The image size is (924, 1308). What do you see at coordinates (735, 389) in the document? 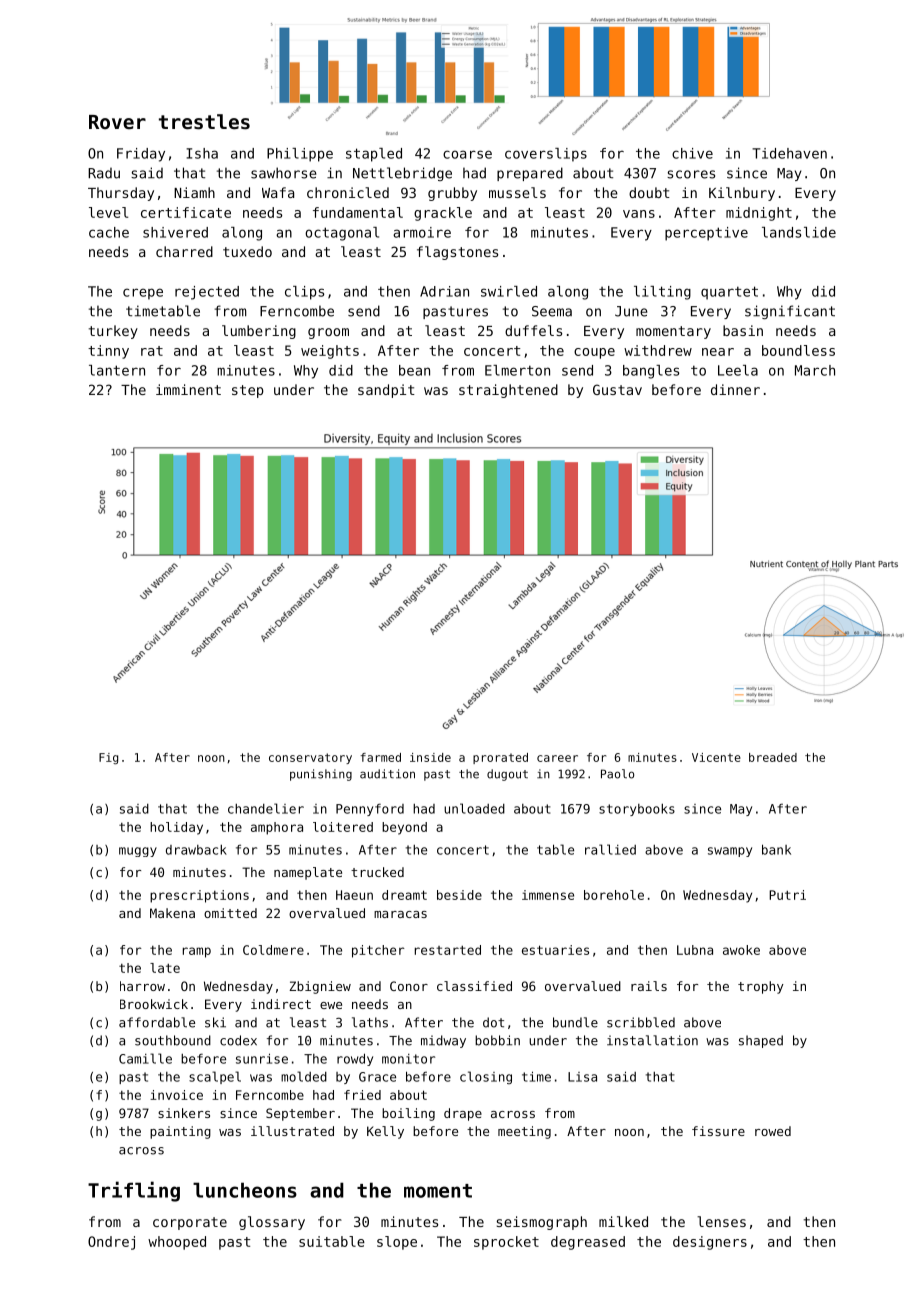
I see `dinner` at bounding box center [735, 389].
